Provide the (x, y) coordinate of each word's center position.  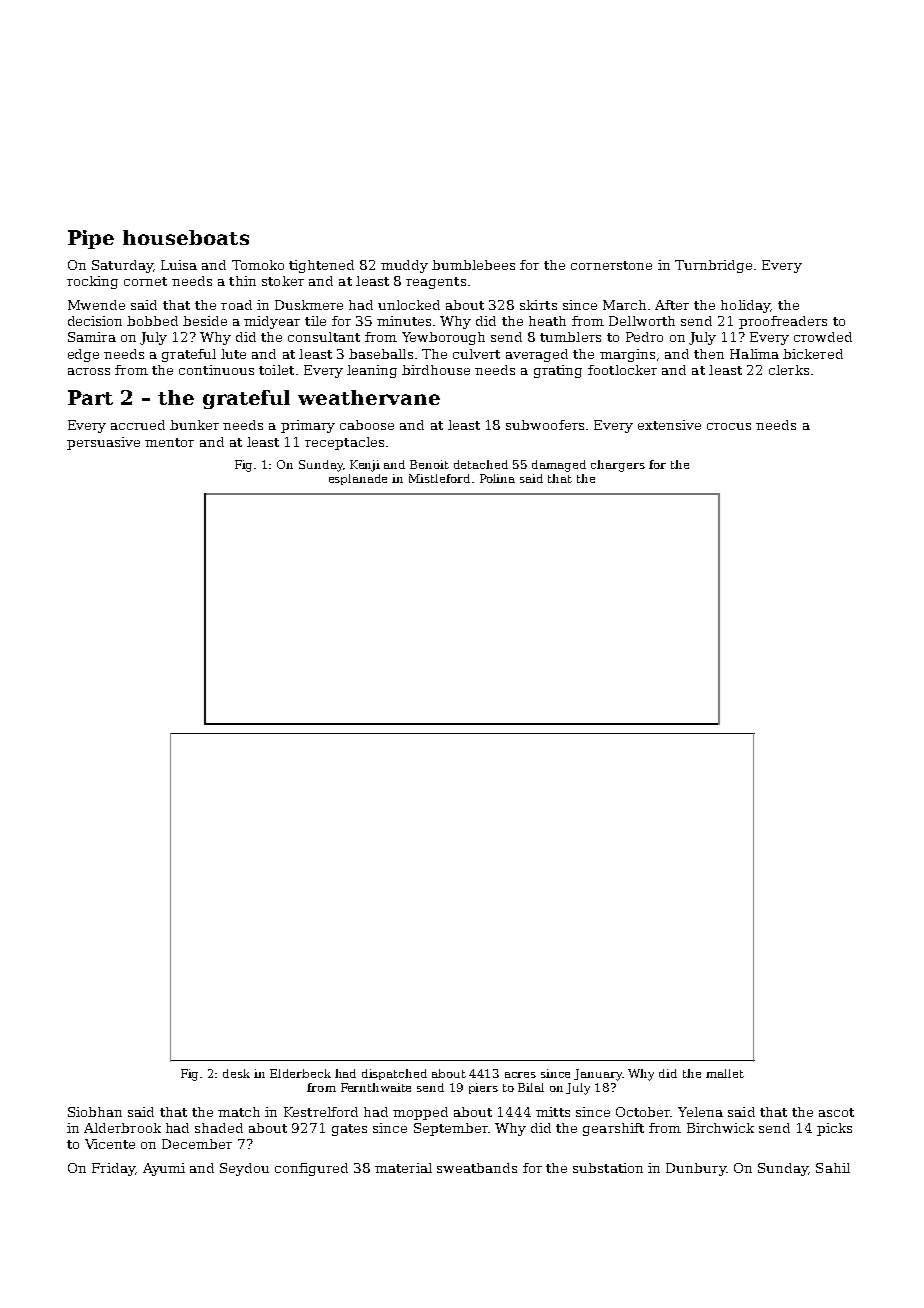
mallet (725, 1073)
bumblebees (473, 265)
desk (236, 1073)
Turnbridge (713, 266)
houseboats (186, 237)
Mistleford (439, 478)
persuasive (103, 443)
